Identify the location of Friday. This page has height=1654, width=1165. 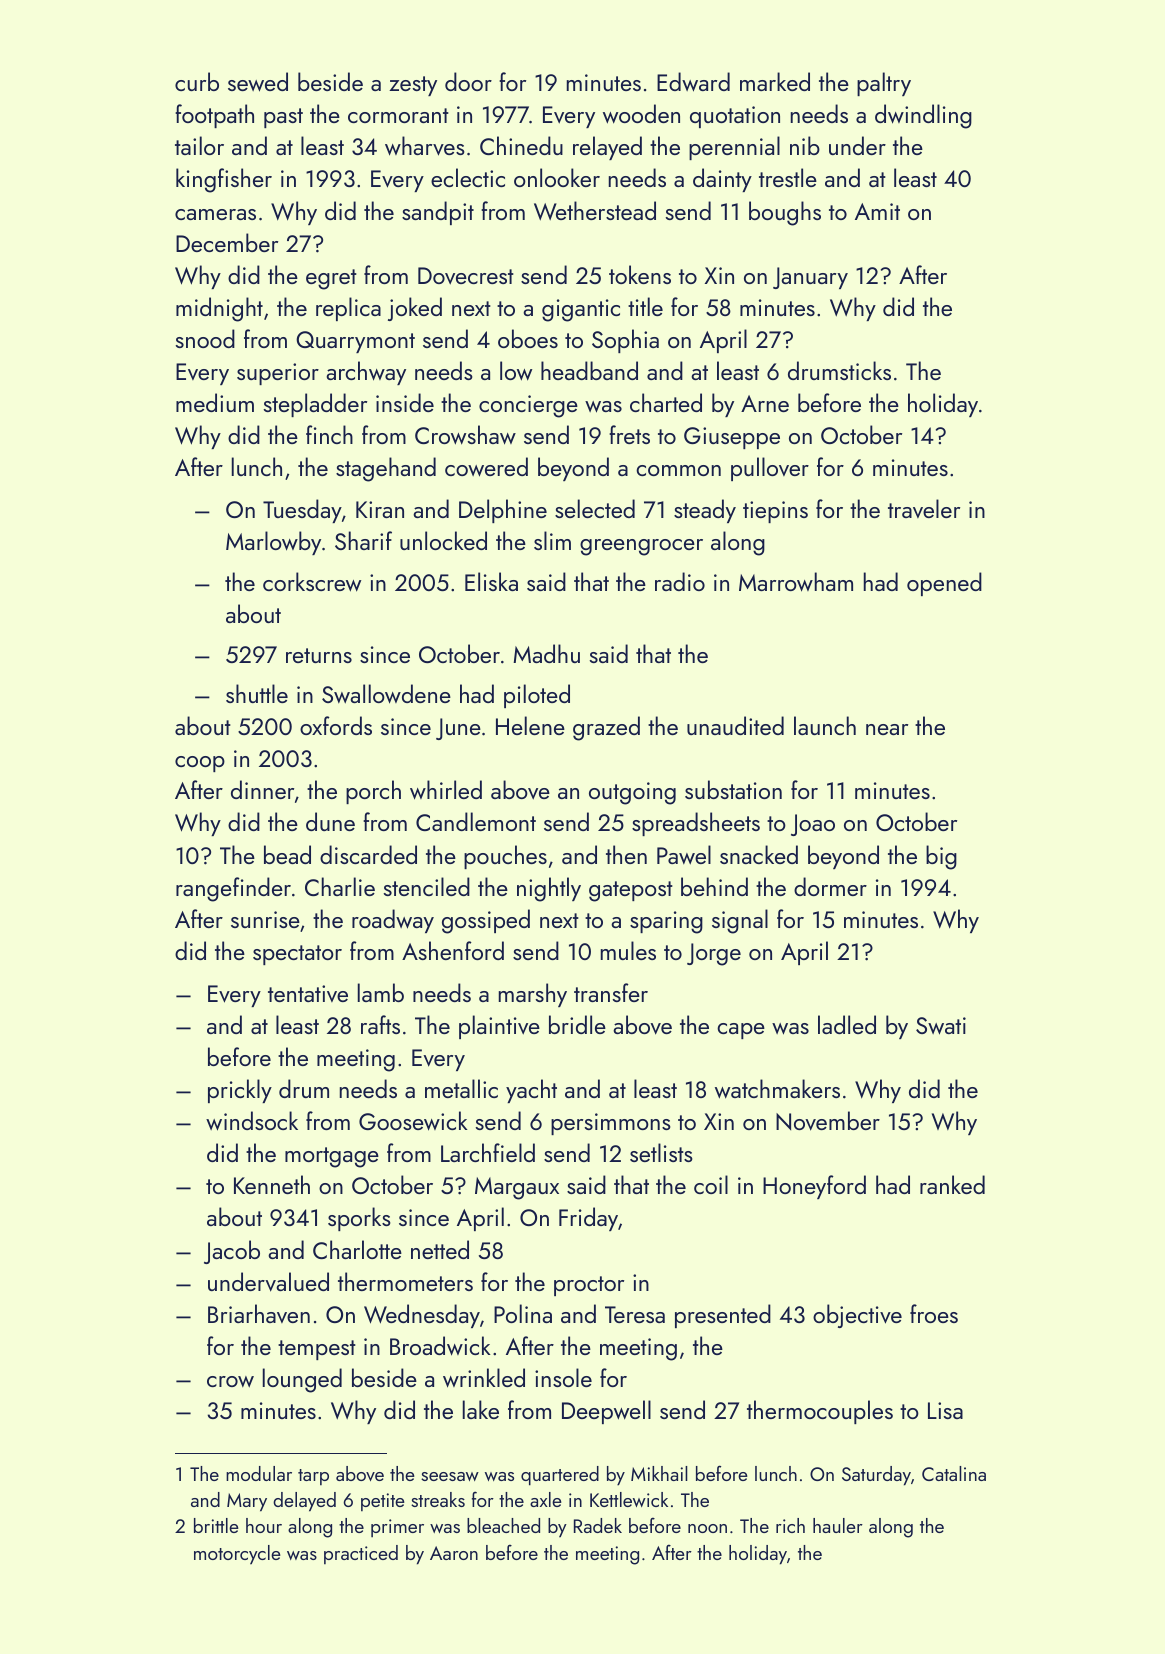
(588, 1219).
